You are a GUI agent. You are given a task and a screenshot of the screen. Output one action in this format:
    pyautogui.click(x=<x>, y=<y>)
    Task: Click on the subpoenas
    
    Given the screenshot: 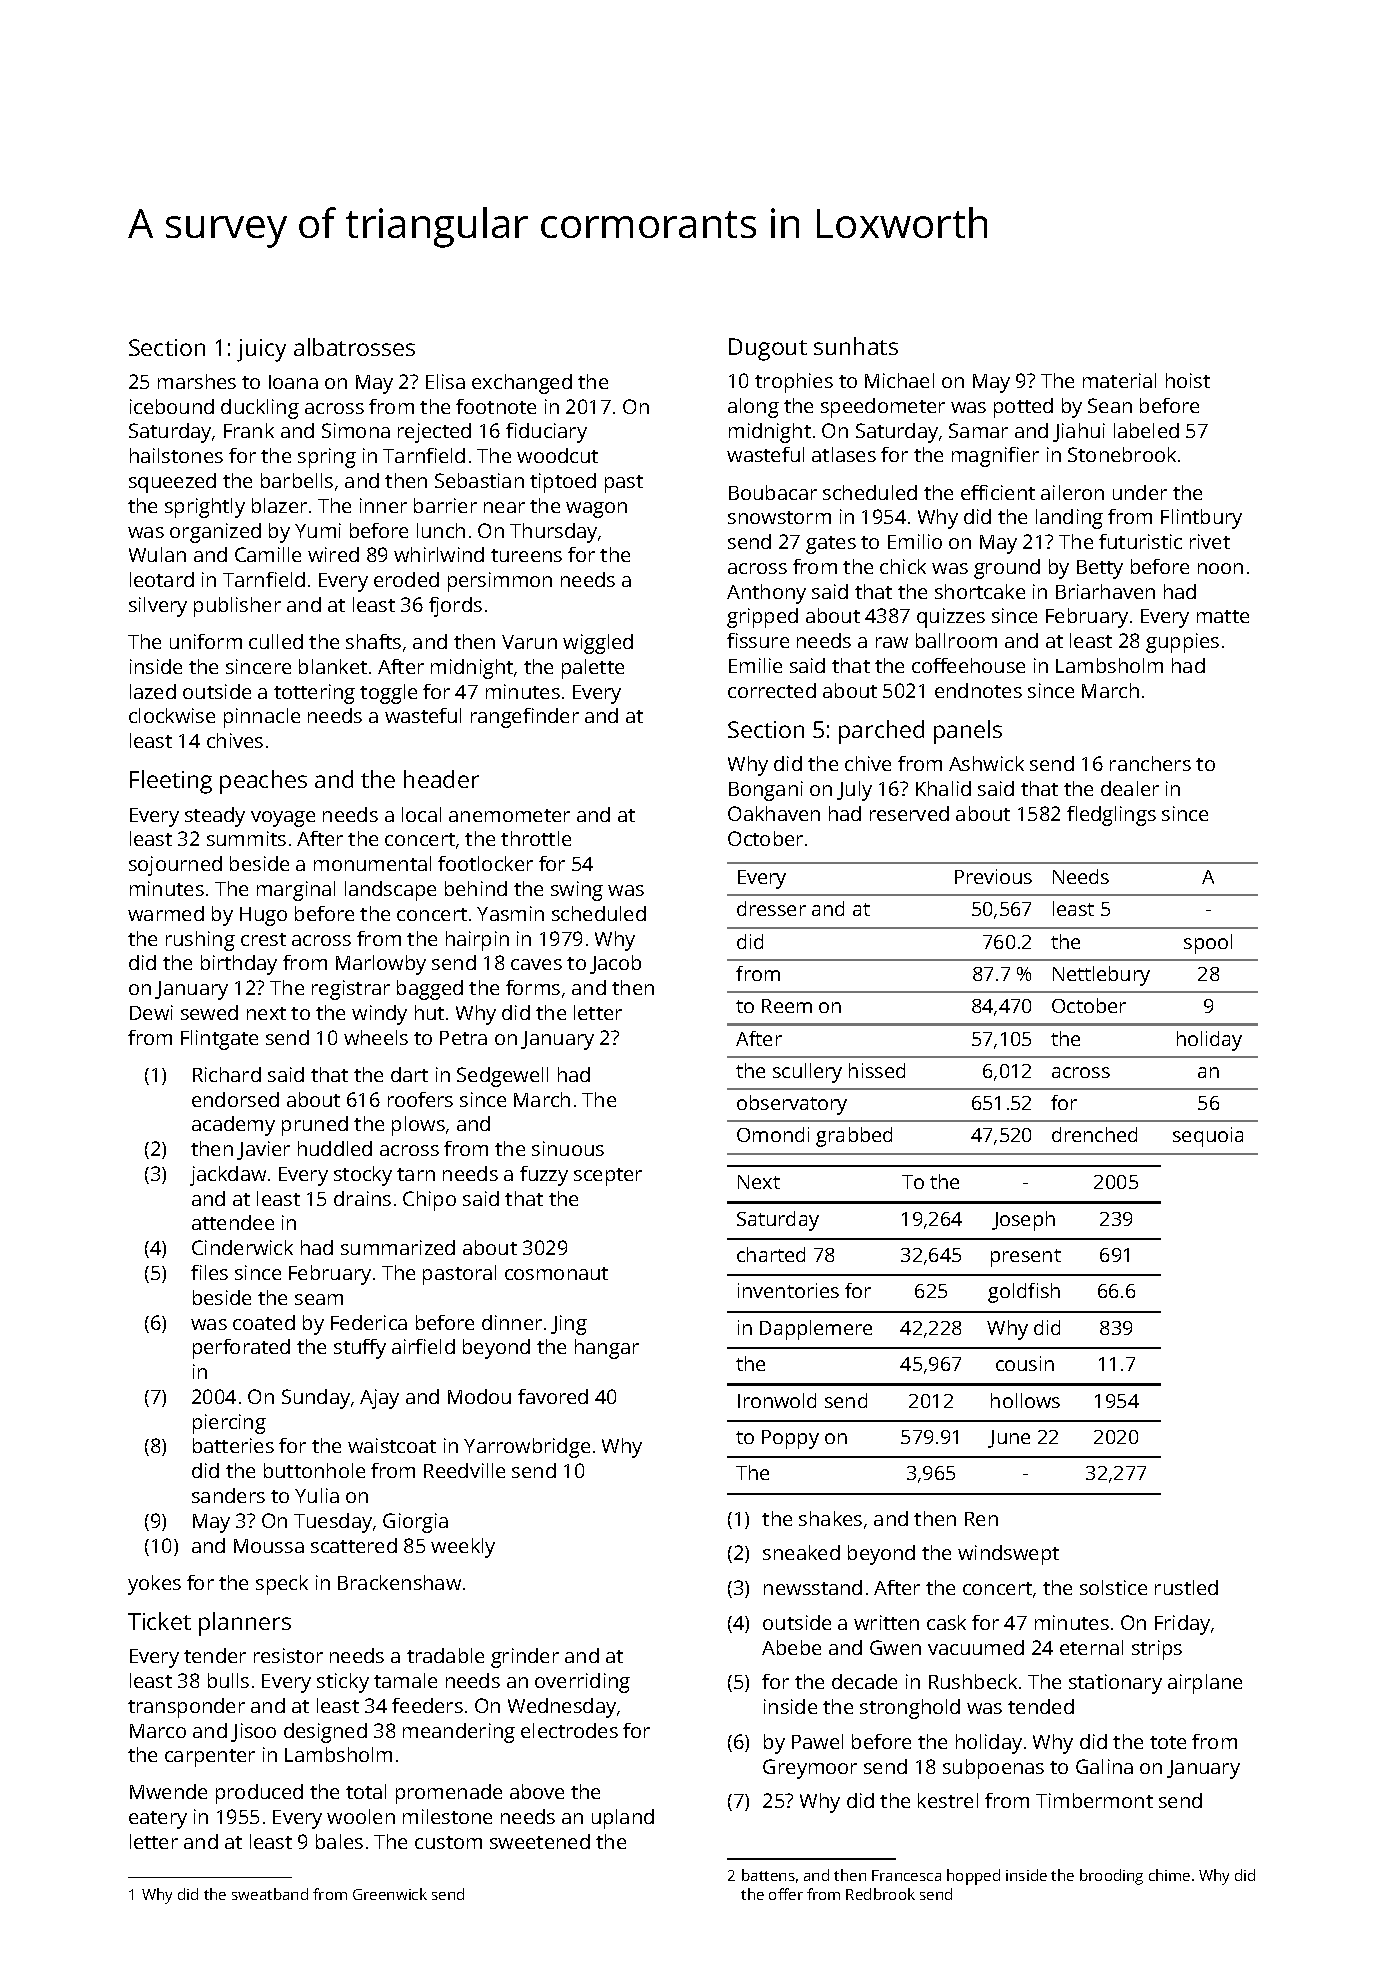 What is the action you would take?
    pyautogui.click(x=993, y=1769)
